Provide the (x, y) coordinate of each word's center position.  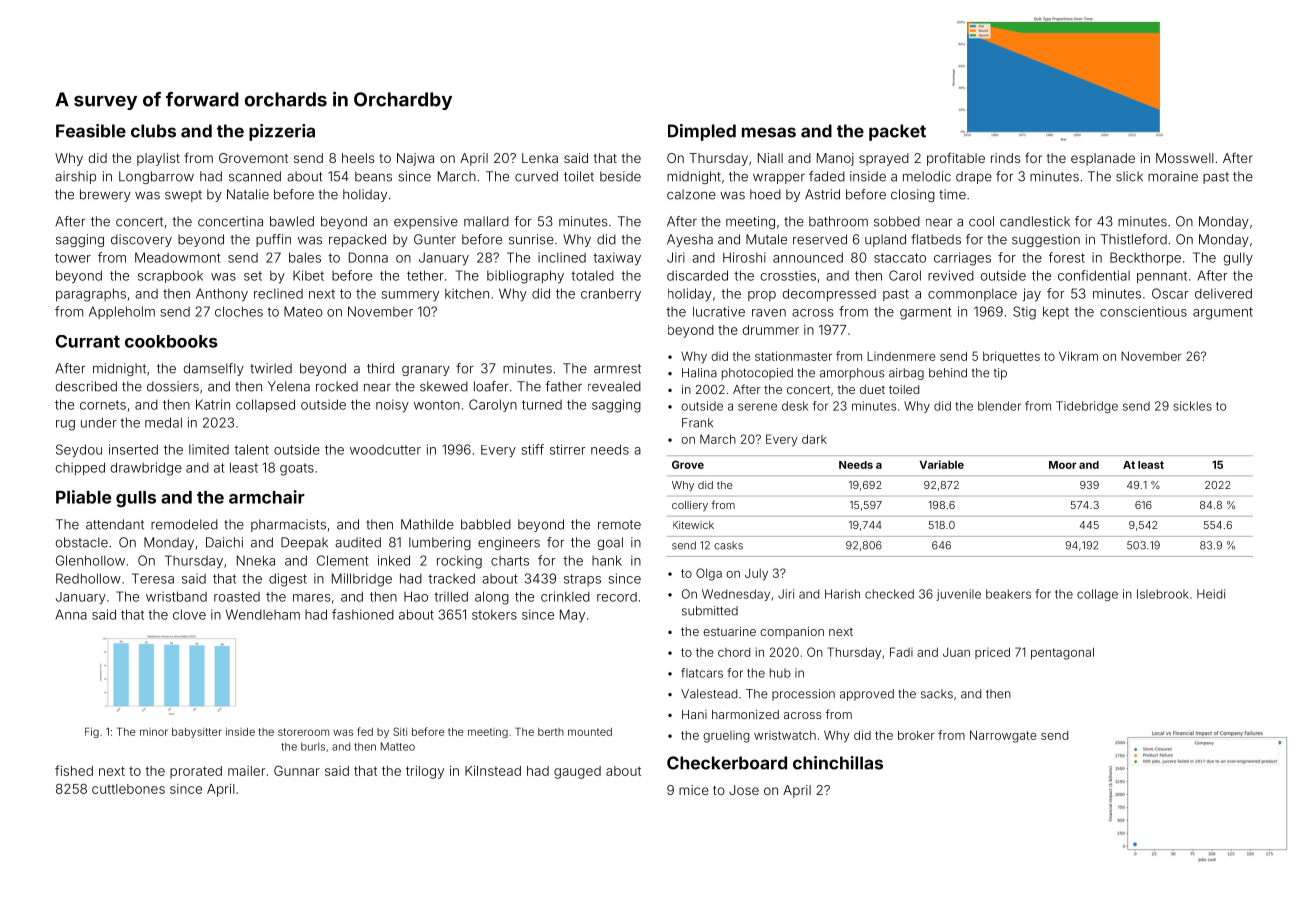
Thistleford (1134, 239)
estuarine (729, 631)
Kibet (308, 275)
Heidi (1211, 594)
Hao (416, 596)
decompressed (829, 295)
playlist (158, 159)
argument (1223, 313)
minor (154, 732)
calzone (691, 194)
